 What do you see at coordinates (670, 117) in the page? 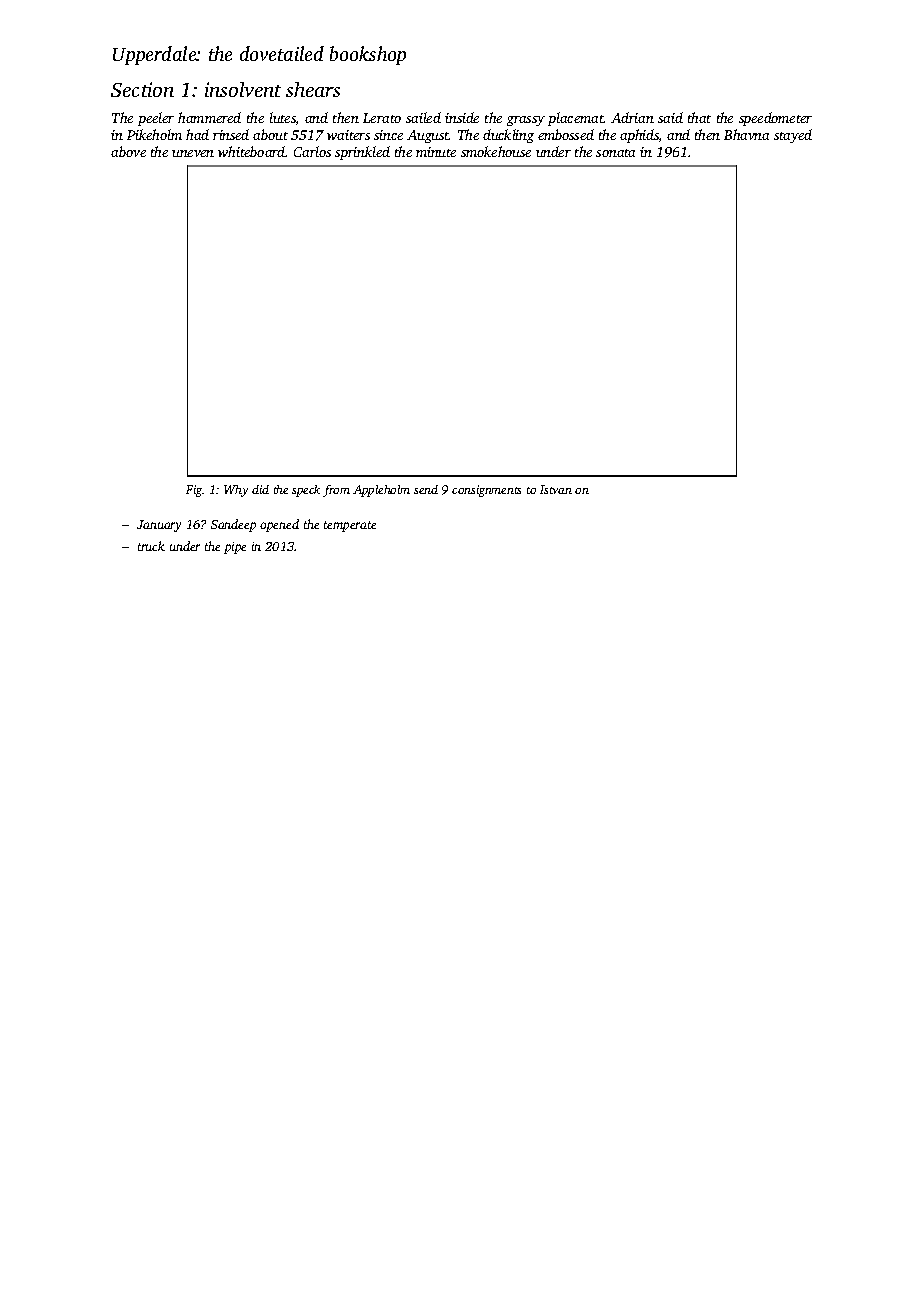
I see `said` at bounding box center [670, 117].
